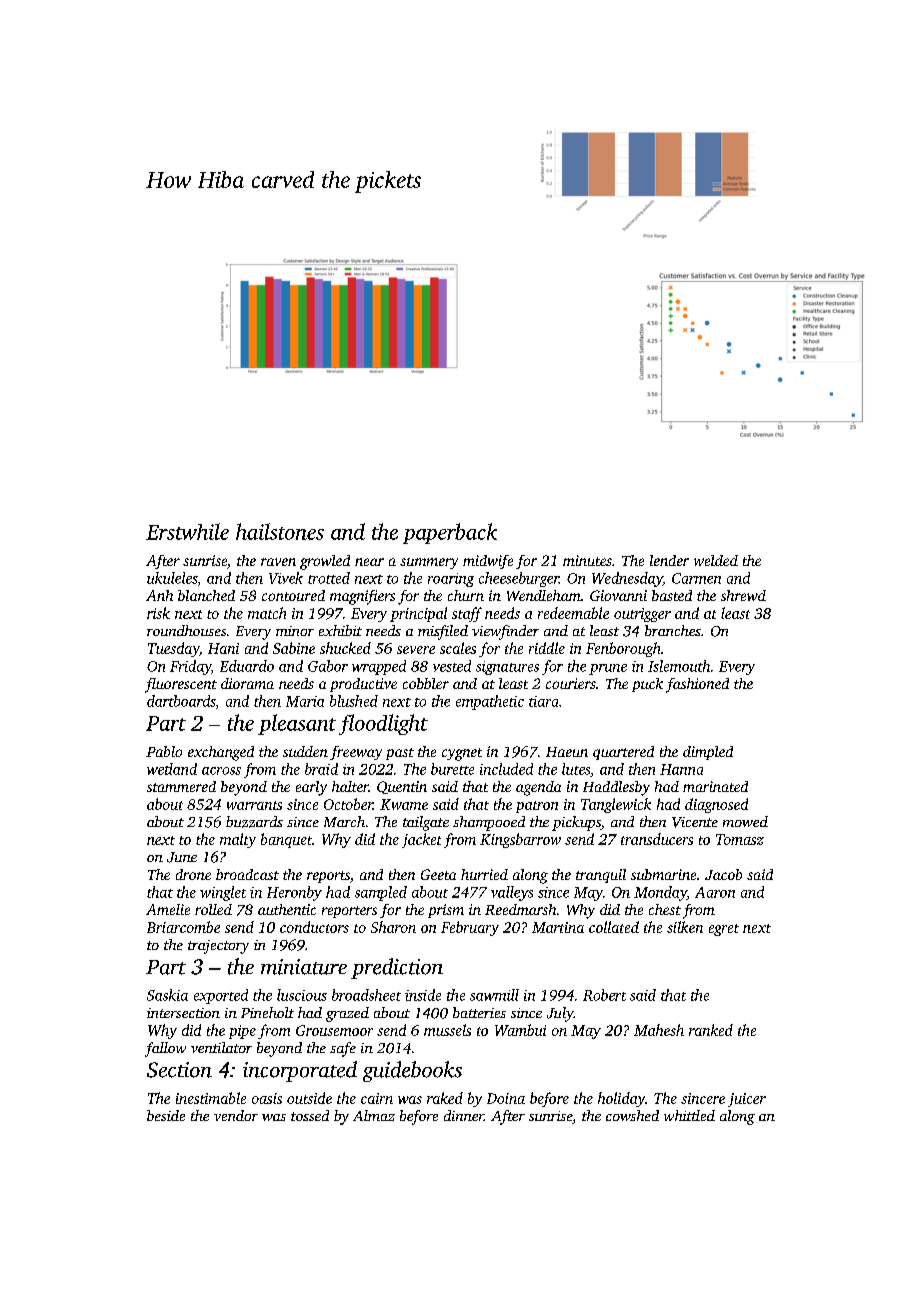 The image size is (924, 1311). Describe the element at coordinates (328, 877) in the document. I see `reports` at that location.
